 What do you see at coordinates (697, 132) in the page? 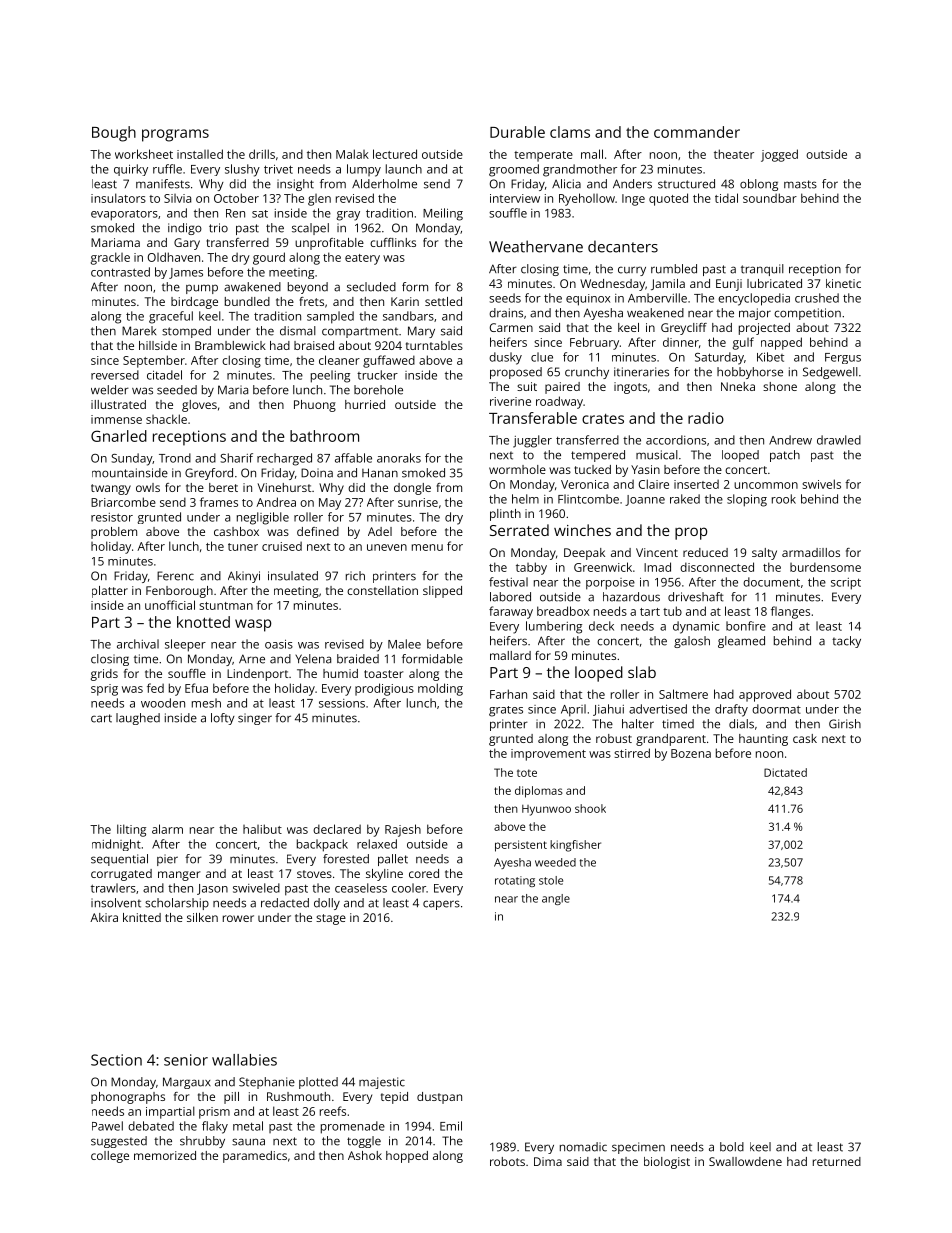
I see `commander` at bounding box center [697, 132].
